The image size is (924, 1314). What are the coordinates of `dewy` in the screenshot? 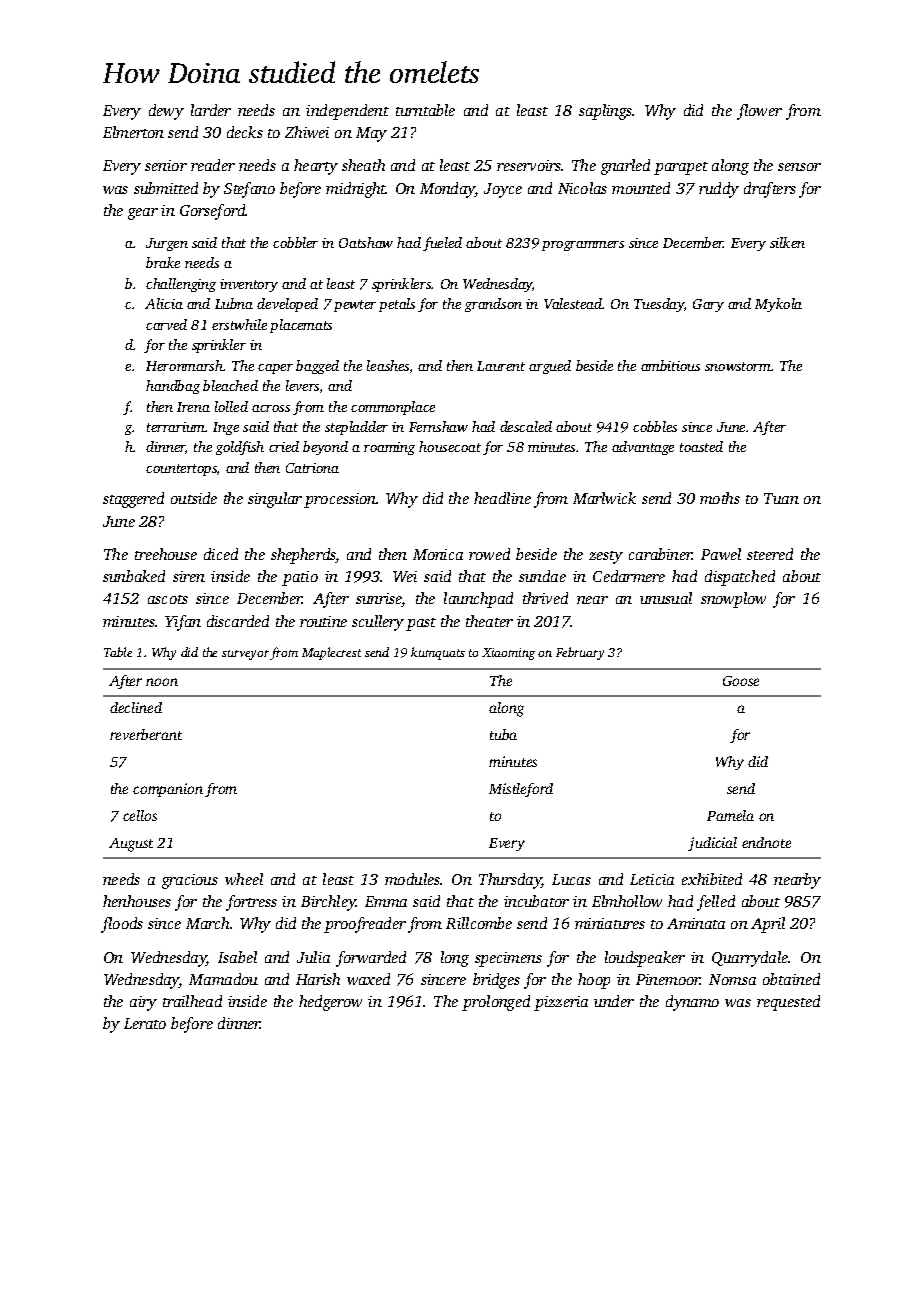 It's located at (166, 112).
